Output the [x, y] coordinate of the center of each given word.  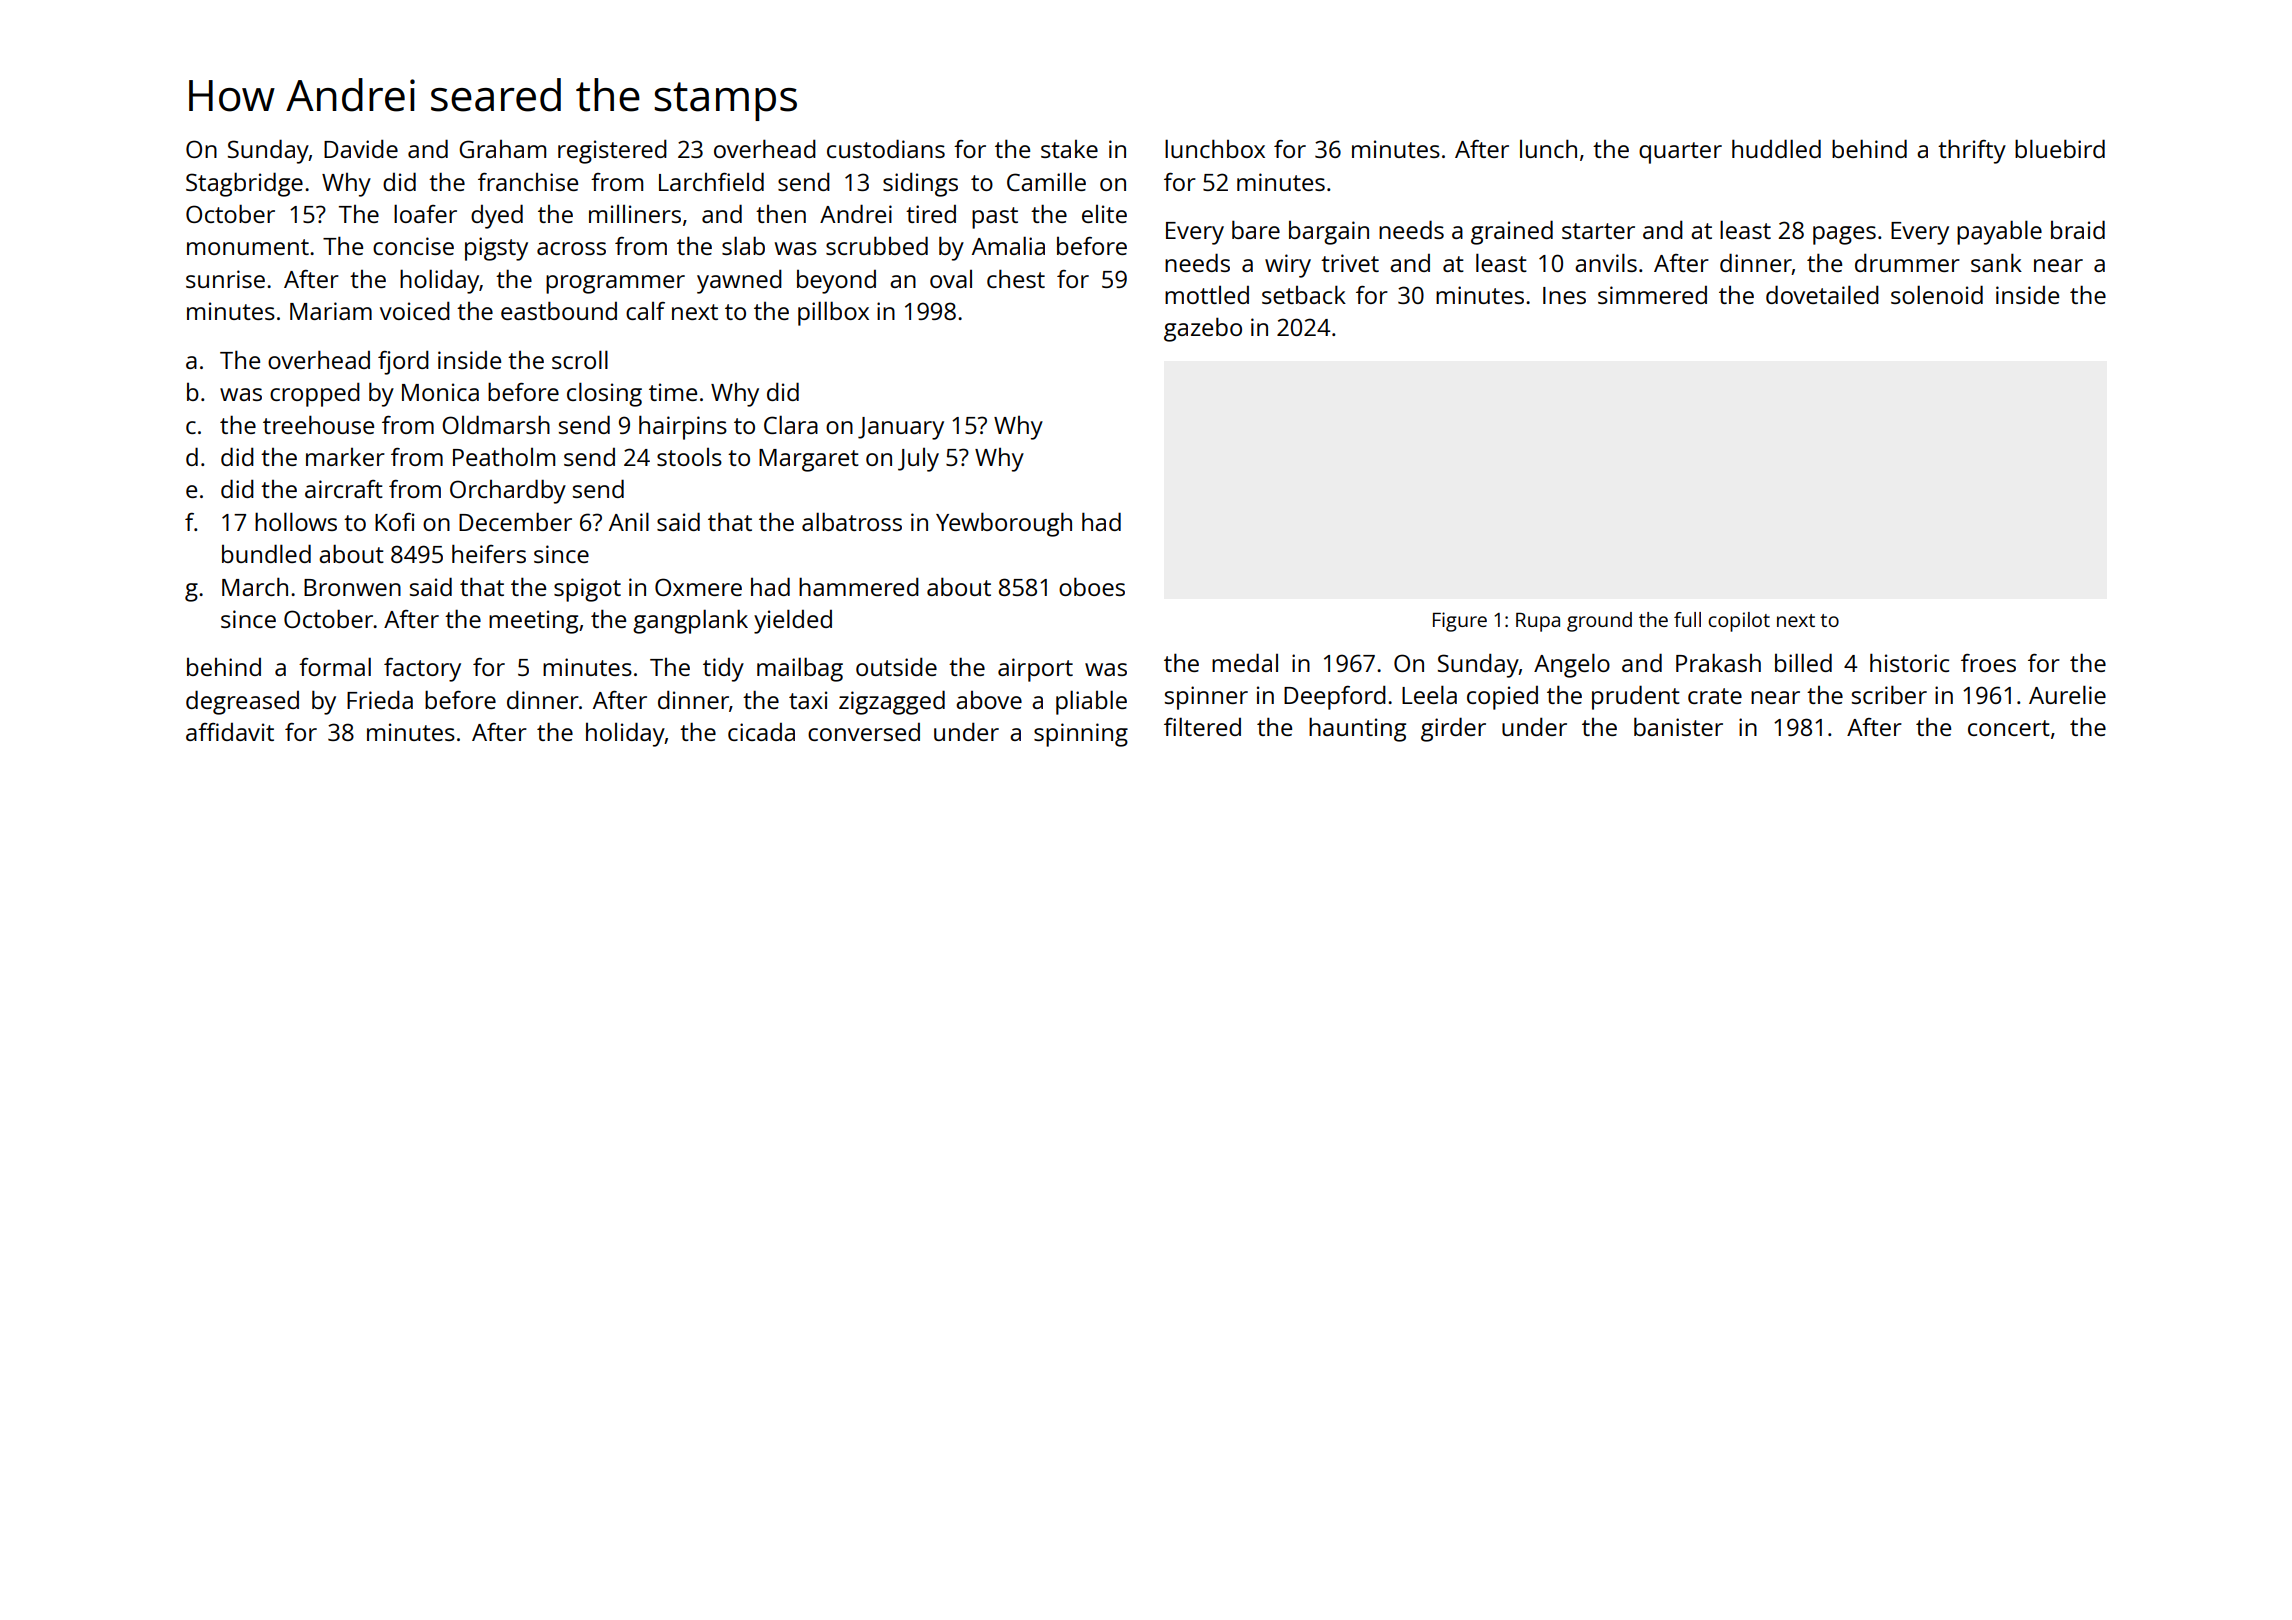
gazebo [1203, 329]
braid [2078, 229]
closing [604, 394]
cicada [761, 732]
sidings [920, 184]
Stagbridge [244, 184]
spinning [1081, 735]
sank [1996, 262]
